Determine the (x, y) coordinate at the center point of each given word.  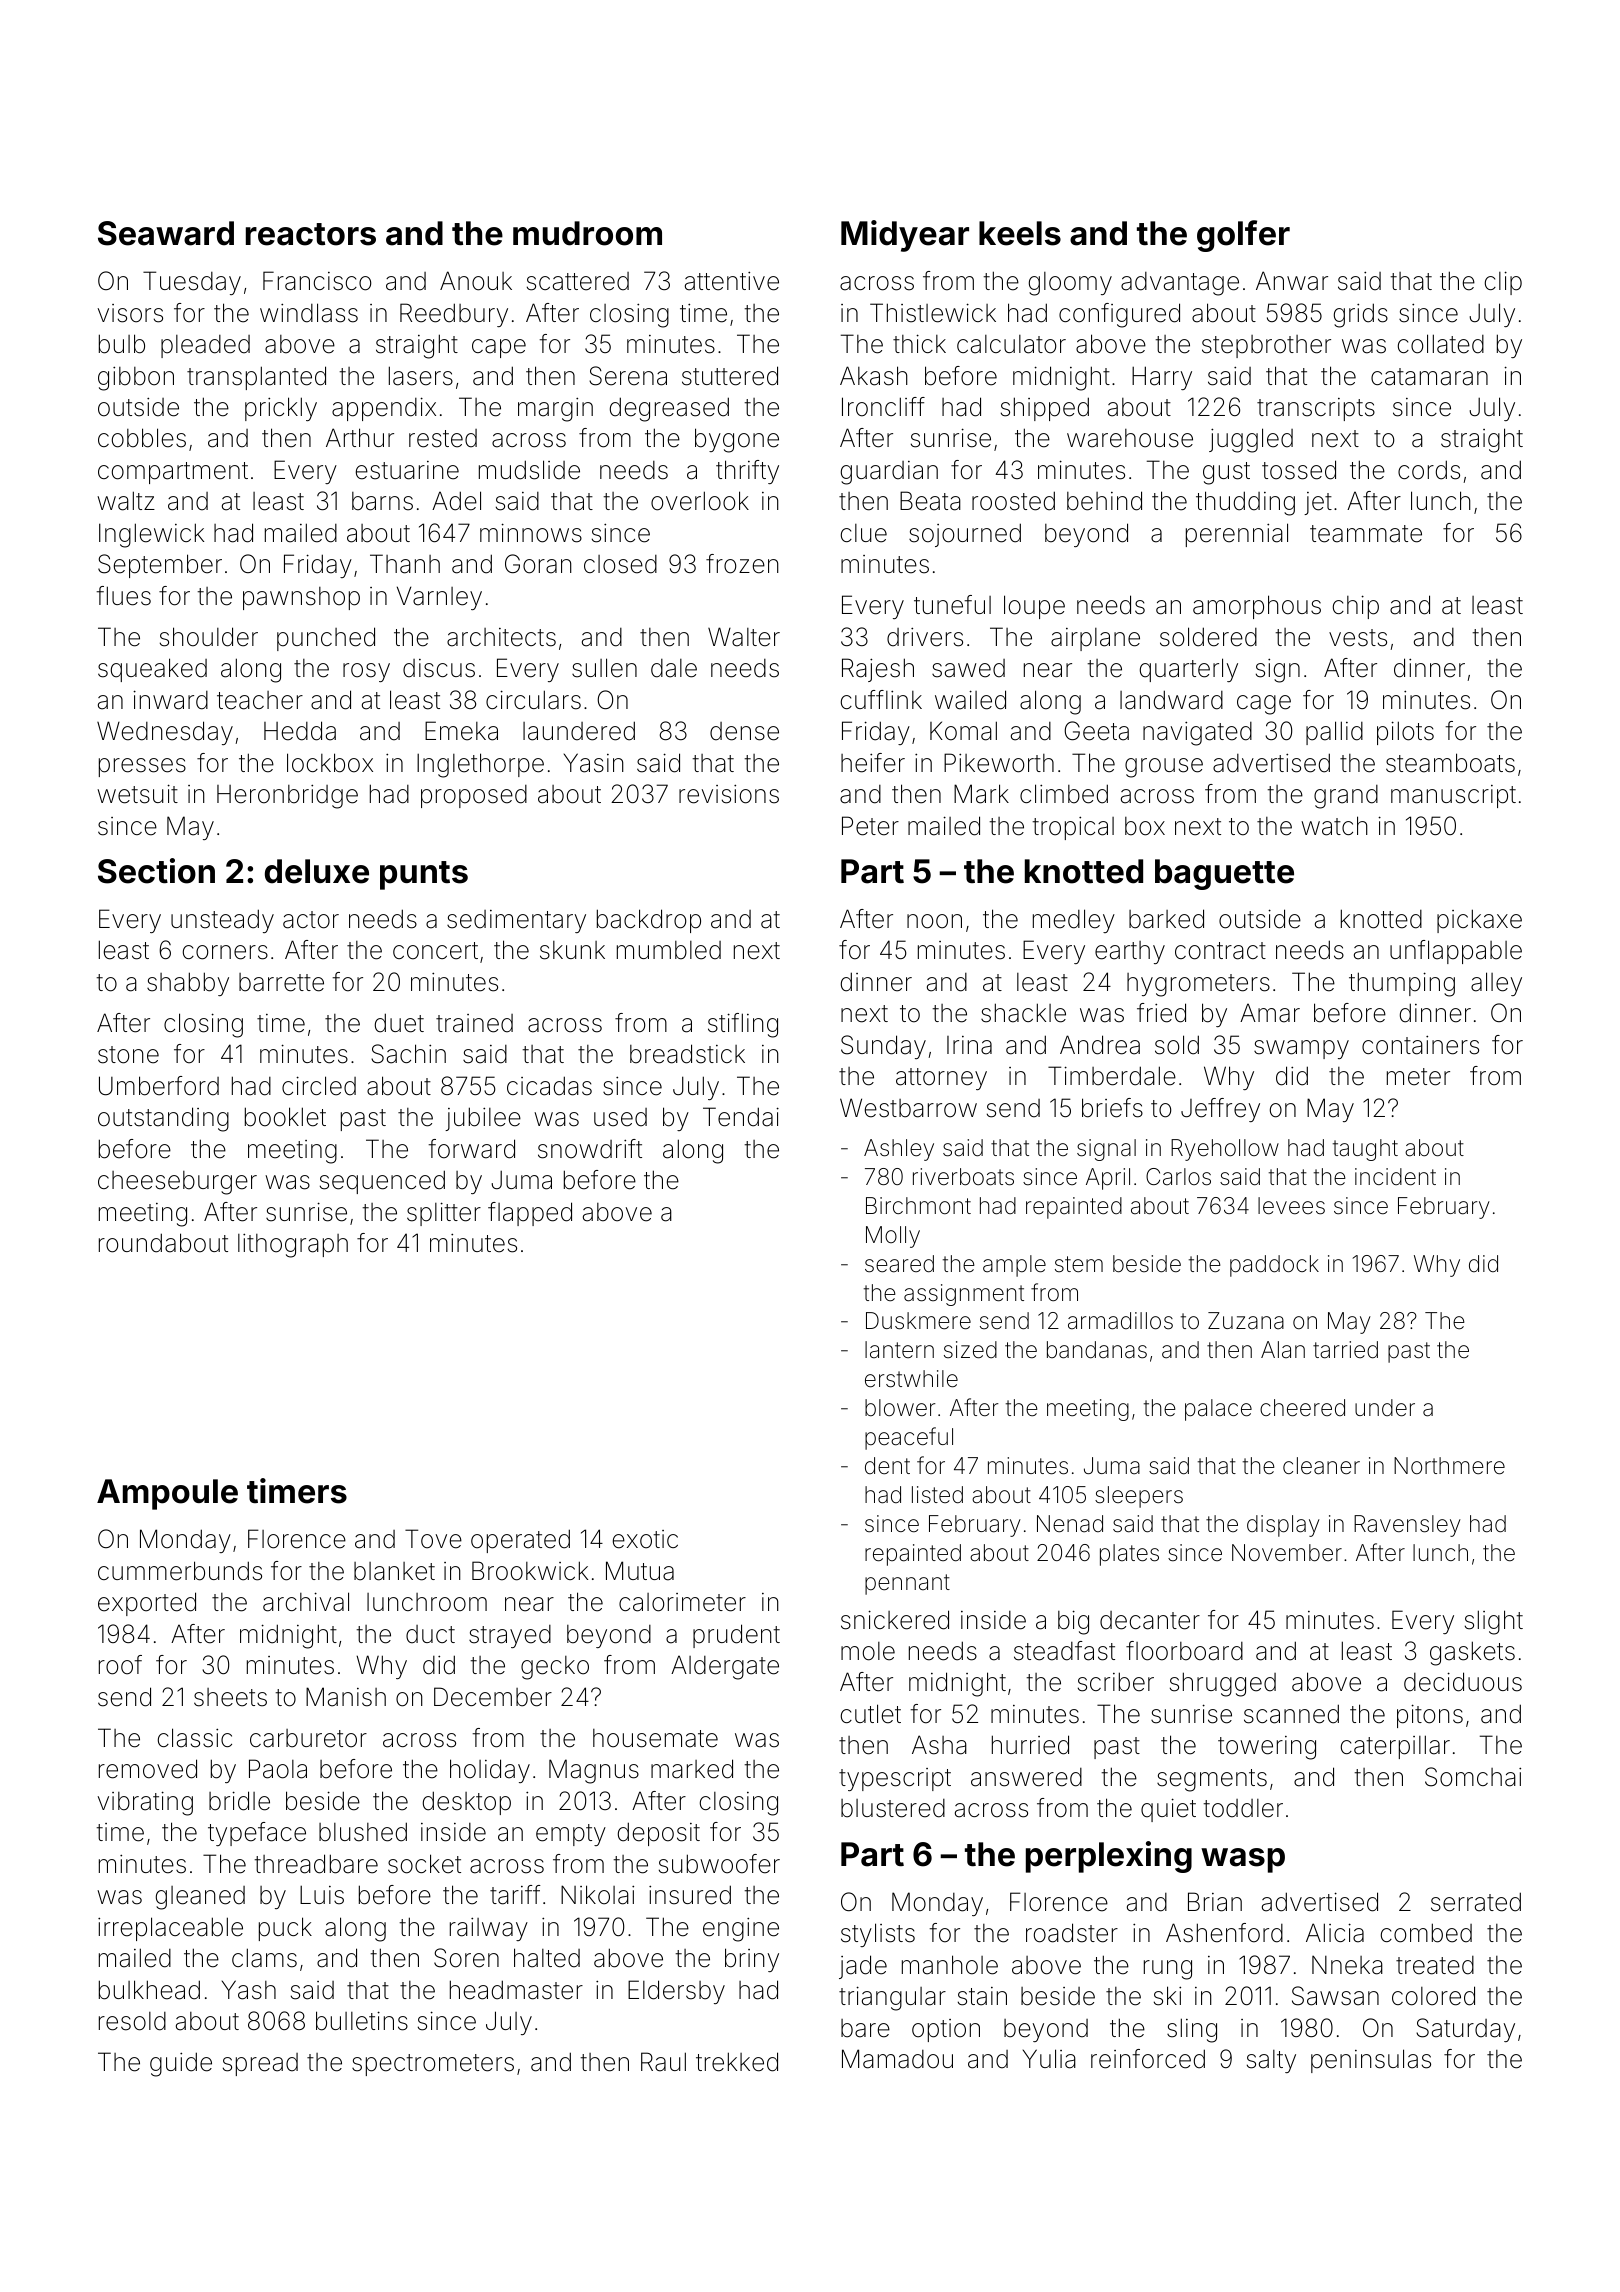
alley (1496, 984)
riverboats (963, 1177)
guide (181, 2064)
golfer (1243, 236)
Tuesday (192, 283)
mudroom (587, 233)
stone (128, 1055)
